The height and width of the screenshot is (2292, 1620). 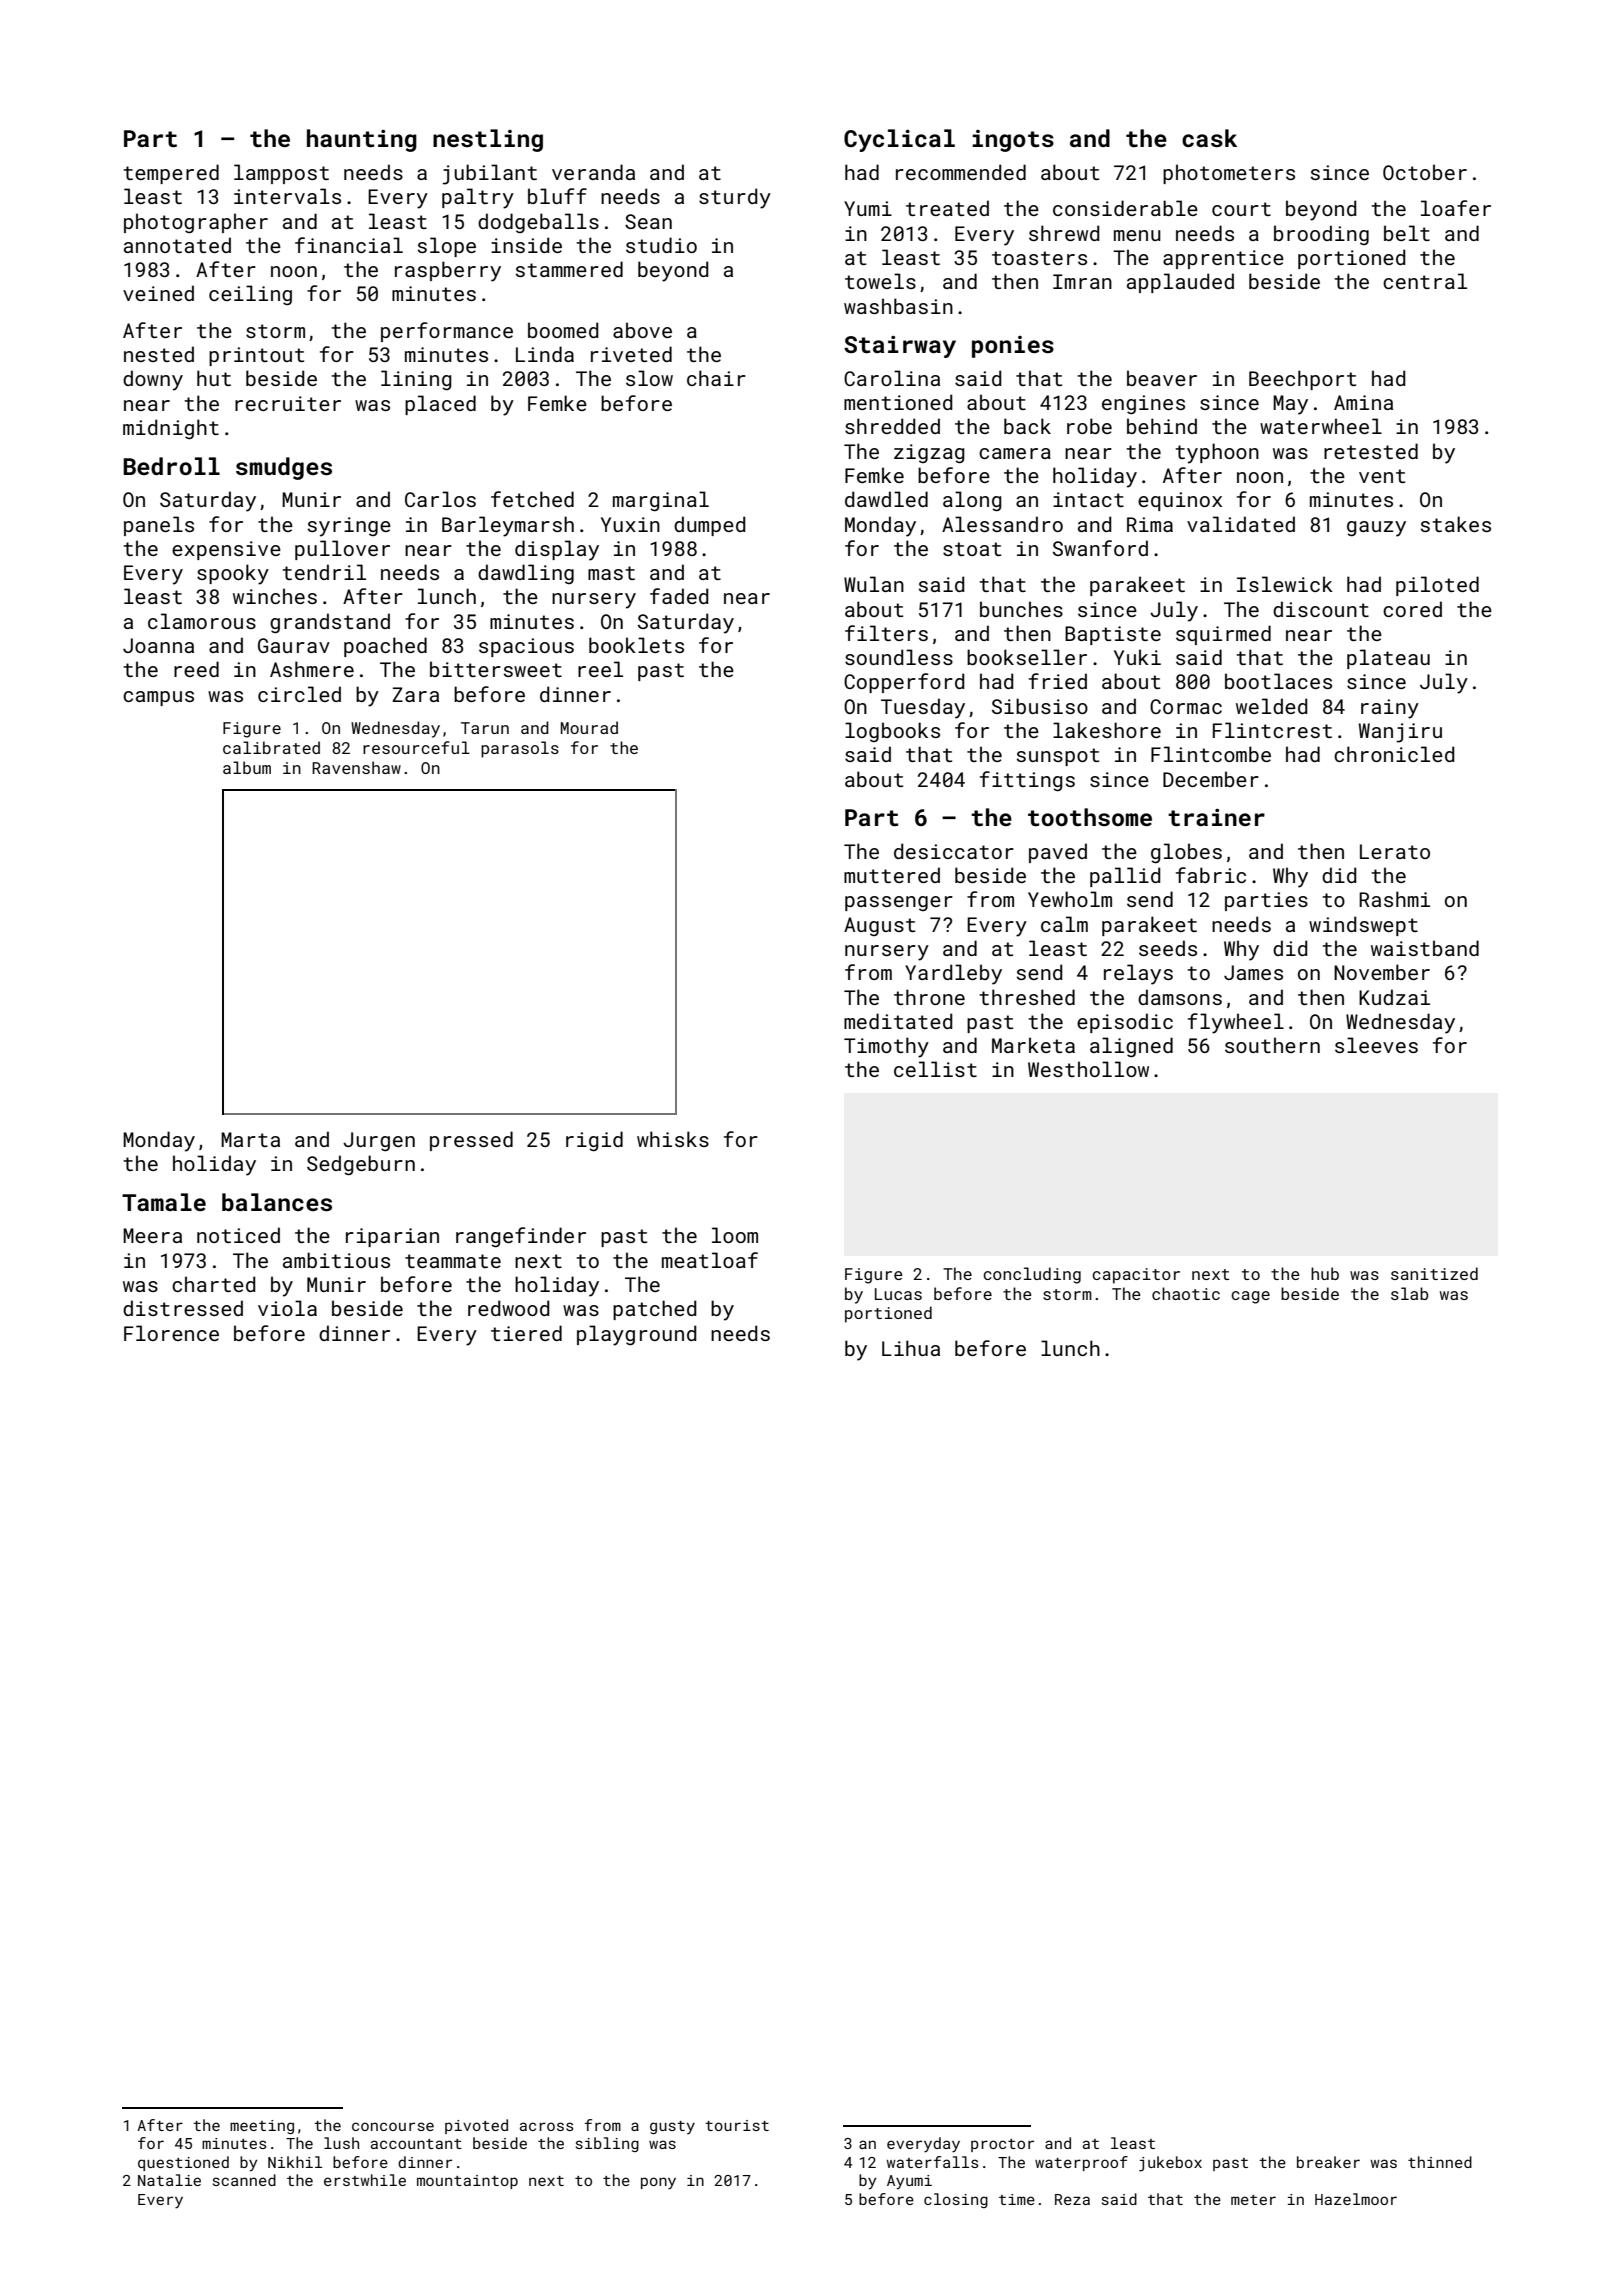 I want to click on dawdled, so click(x=886, y=499).
